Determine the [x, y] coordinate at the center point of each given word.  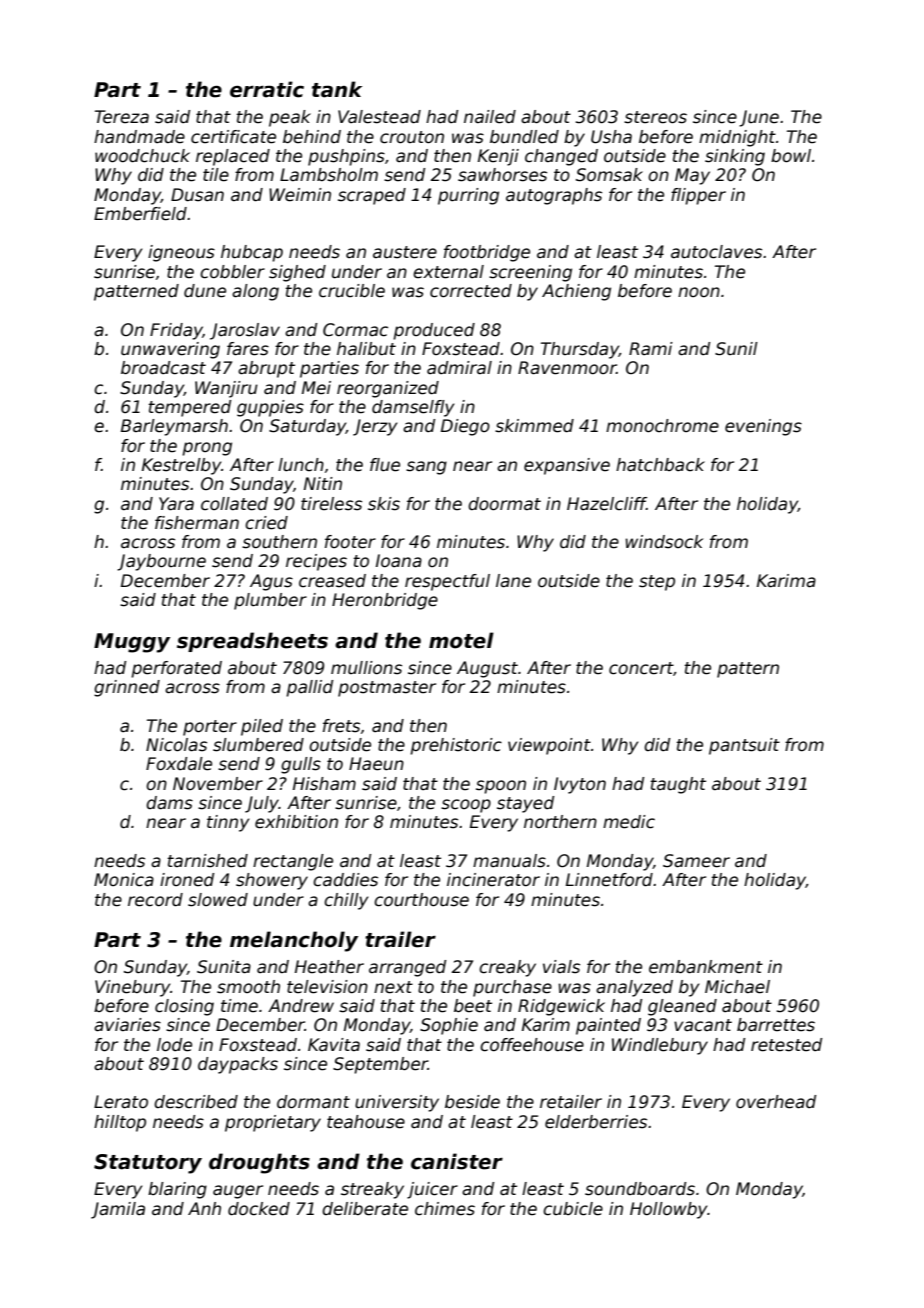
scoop [466, 806]
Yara [176, 504]
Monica [124, 880]
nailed [490, 117]
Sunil [736, 349]
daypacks [238, 1065]
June [759, 118]
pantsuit [744, 746]
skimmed [534, 426]
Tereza [122, 117]
